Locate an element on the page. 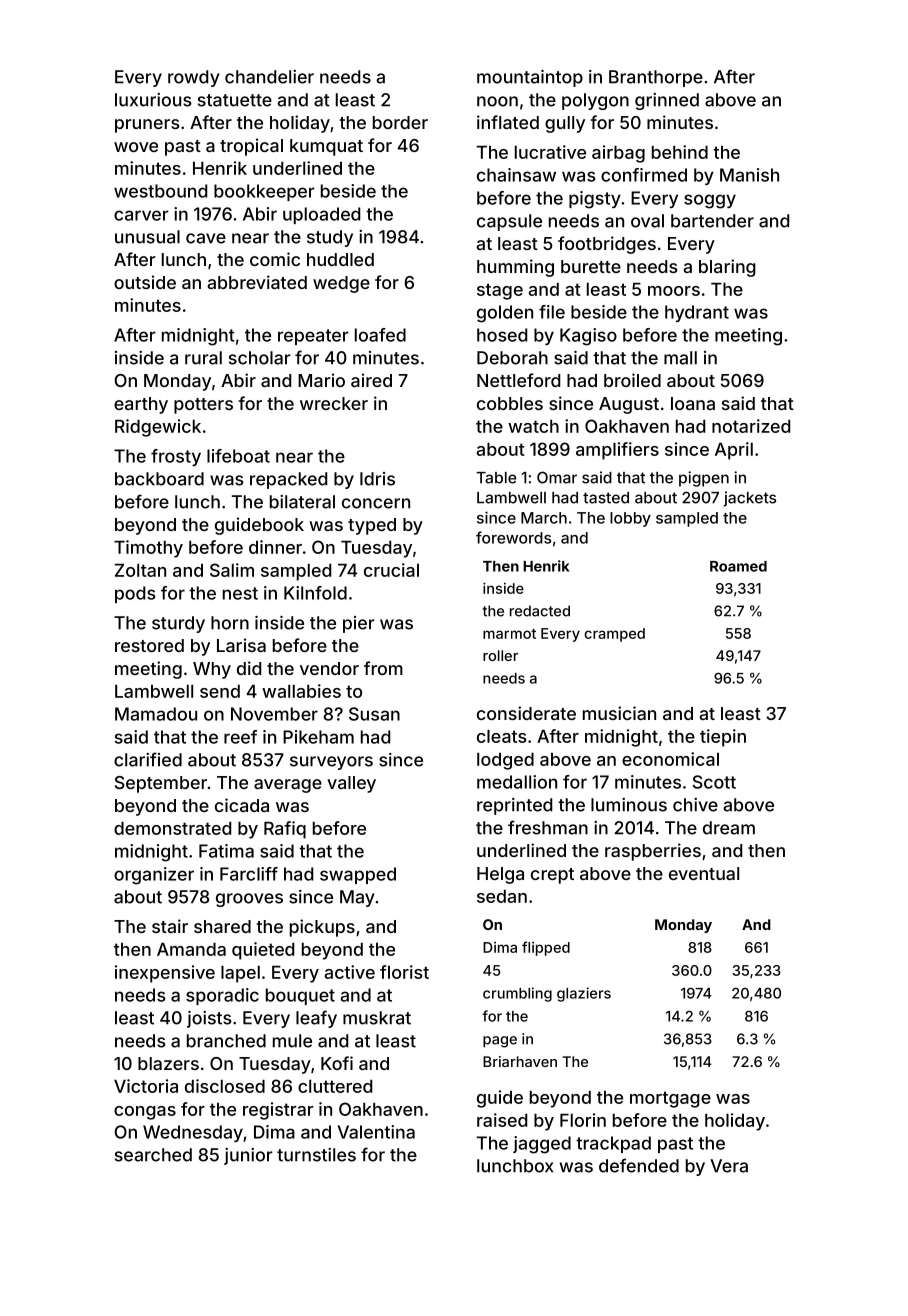  turnstiles is located at coordinates (316, 1155).
